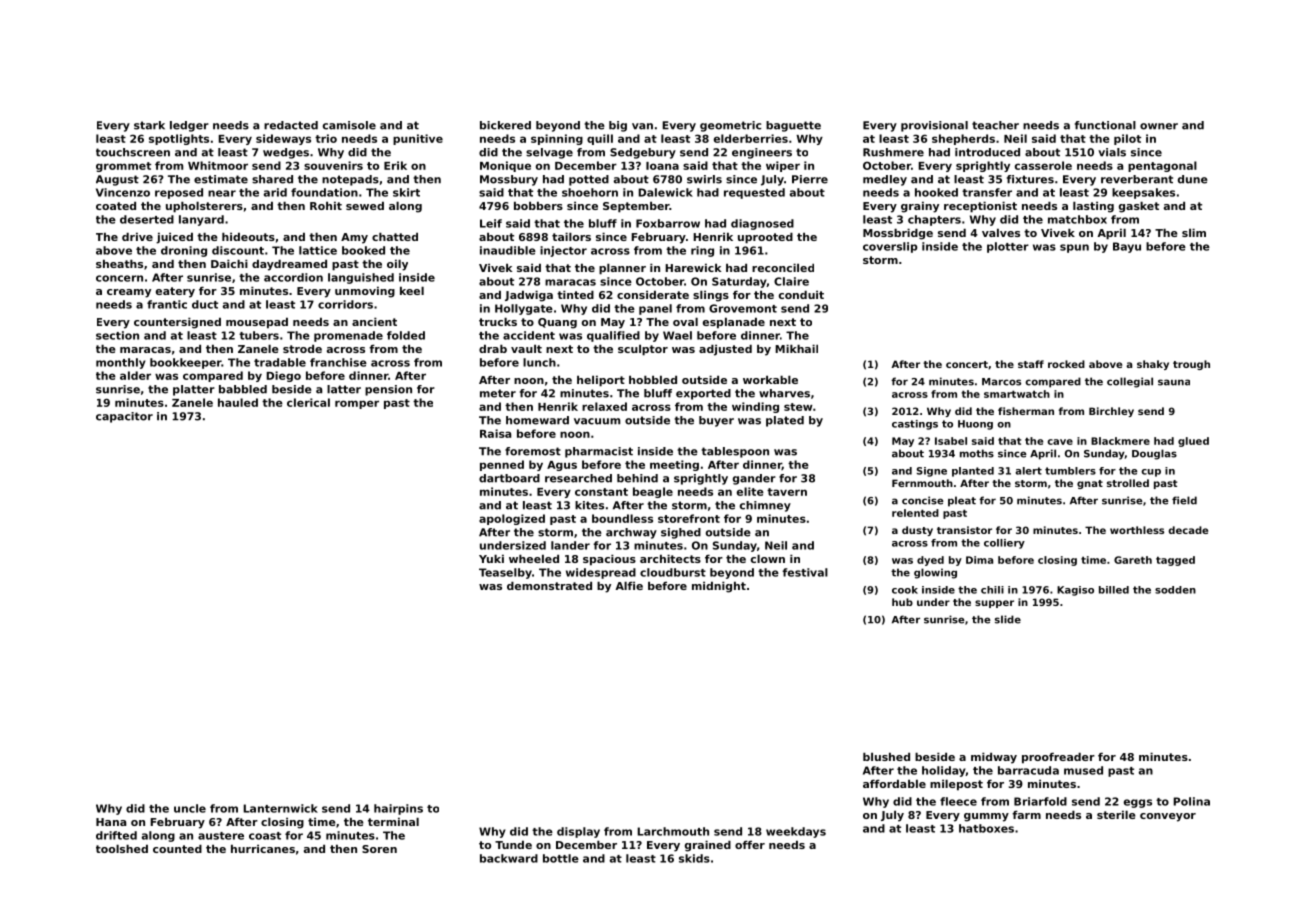 The width and height of the image is (1308, 924). What do you see at coordinates (1154, 454) in the image?
I see `Douglas` at bounding box center [1154, 454].
